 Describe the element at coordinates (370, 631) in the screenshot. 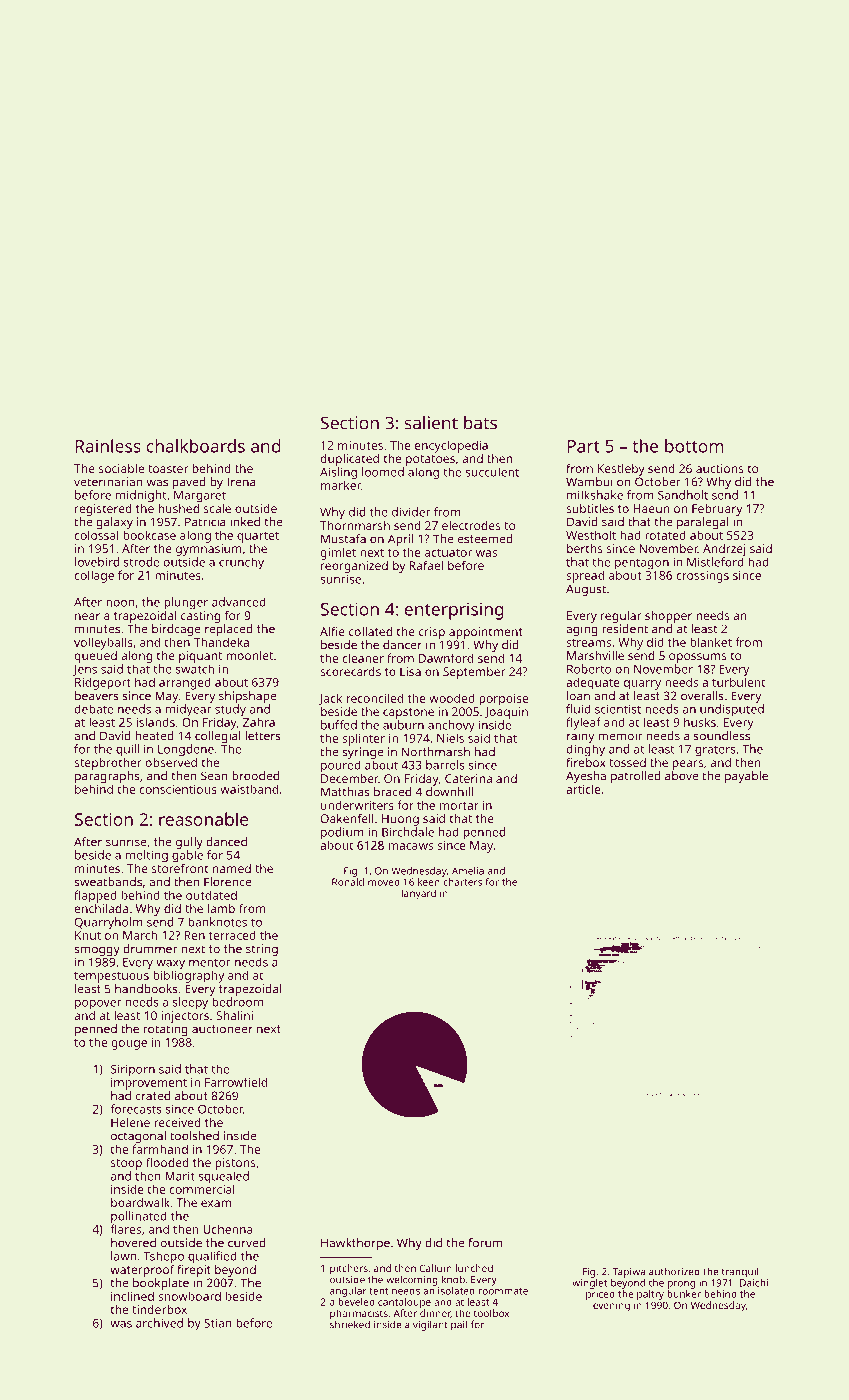

I see `collated` at that location.
